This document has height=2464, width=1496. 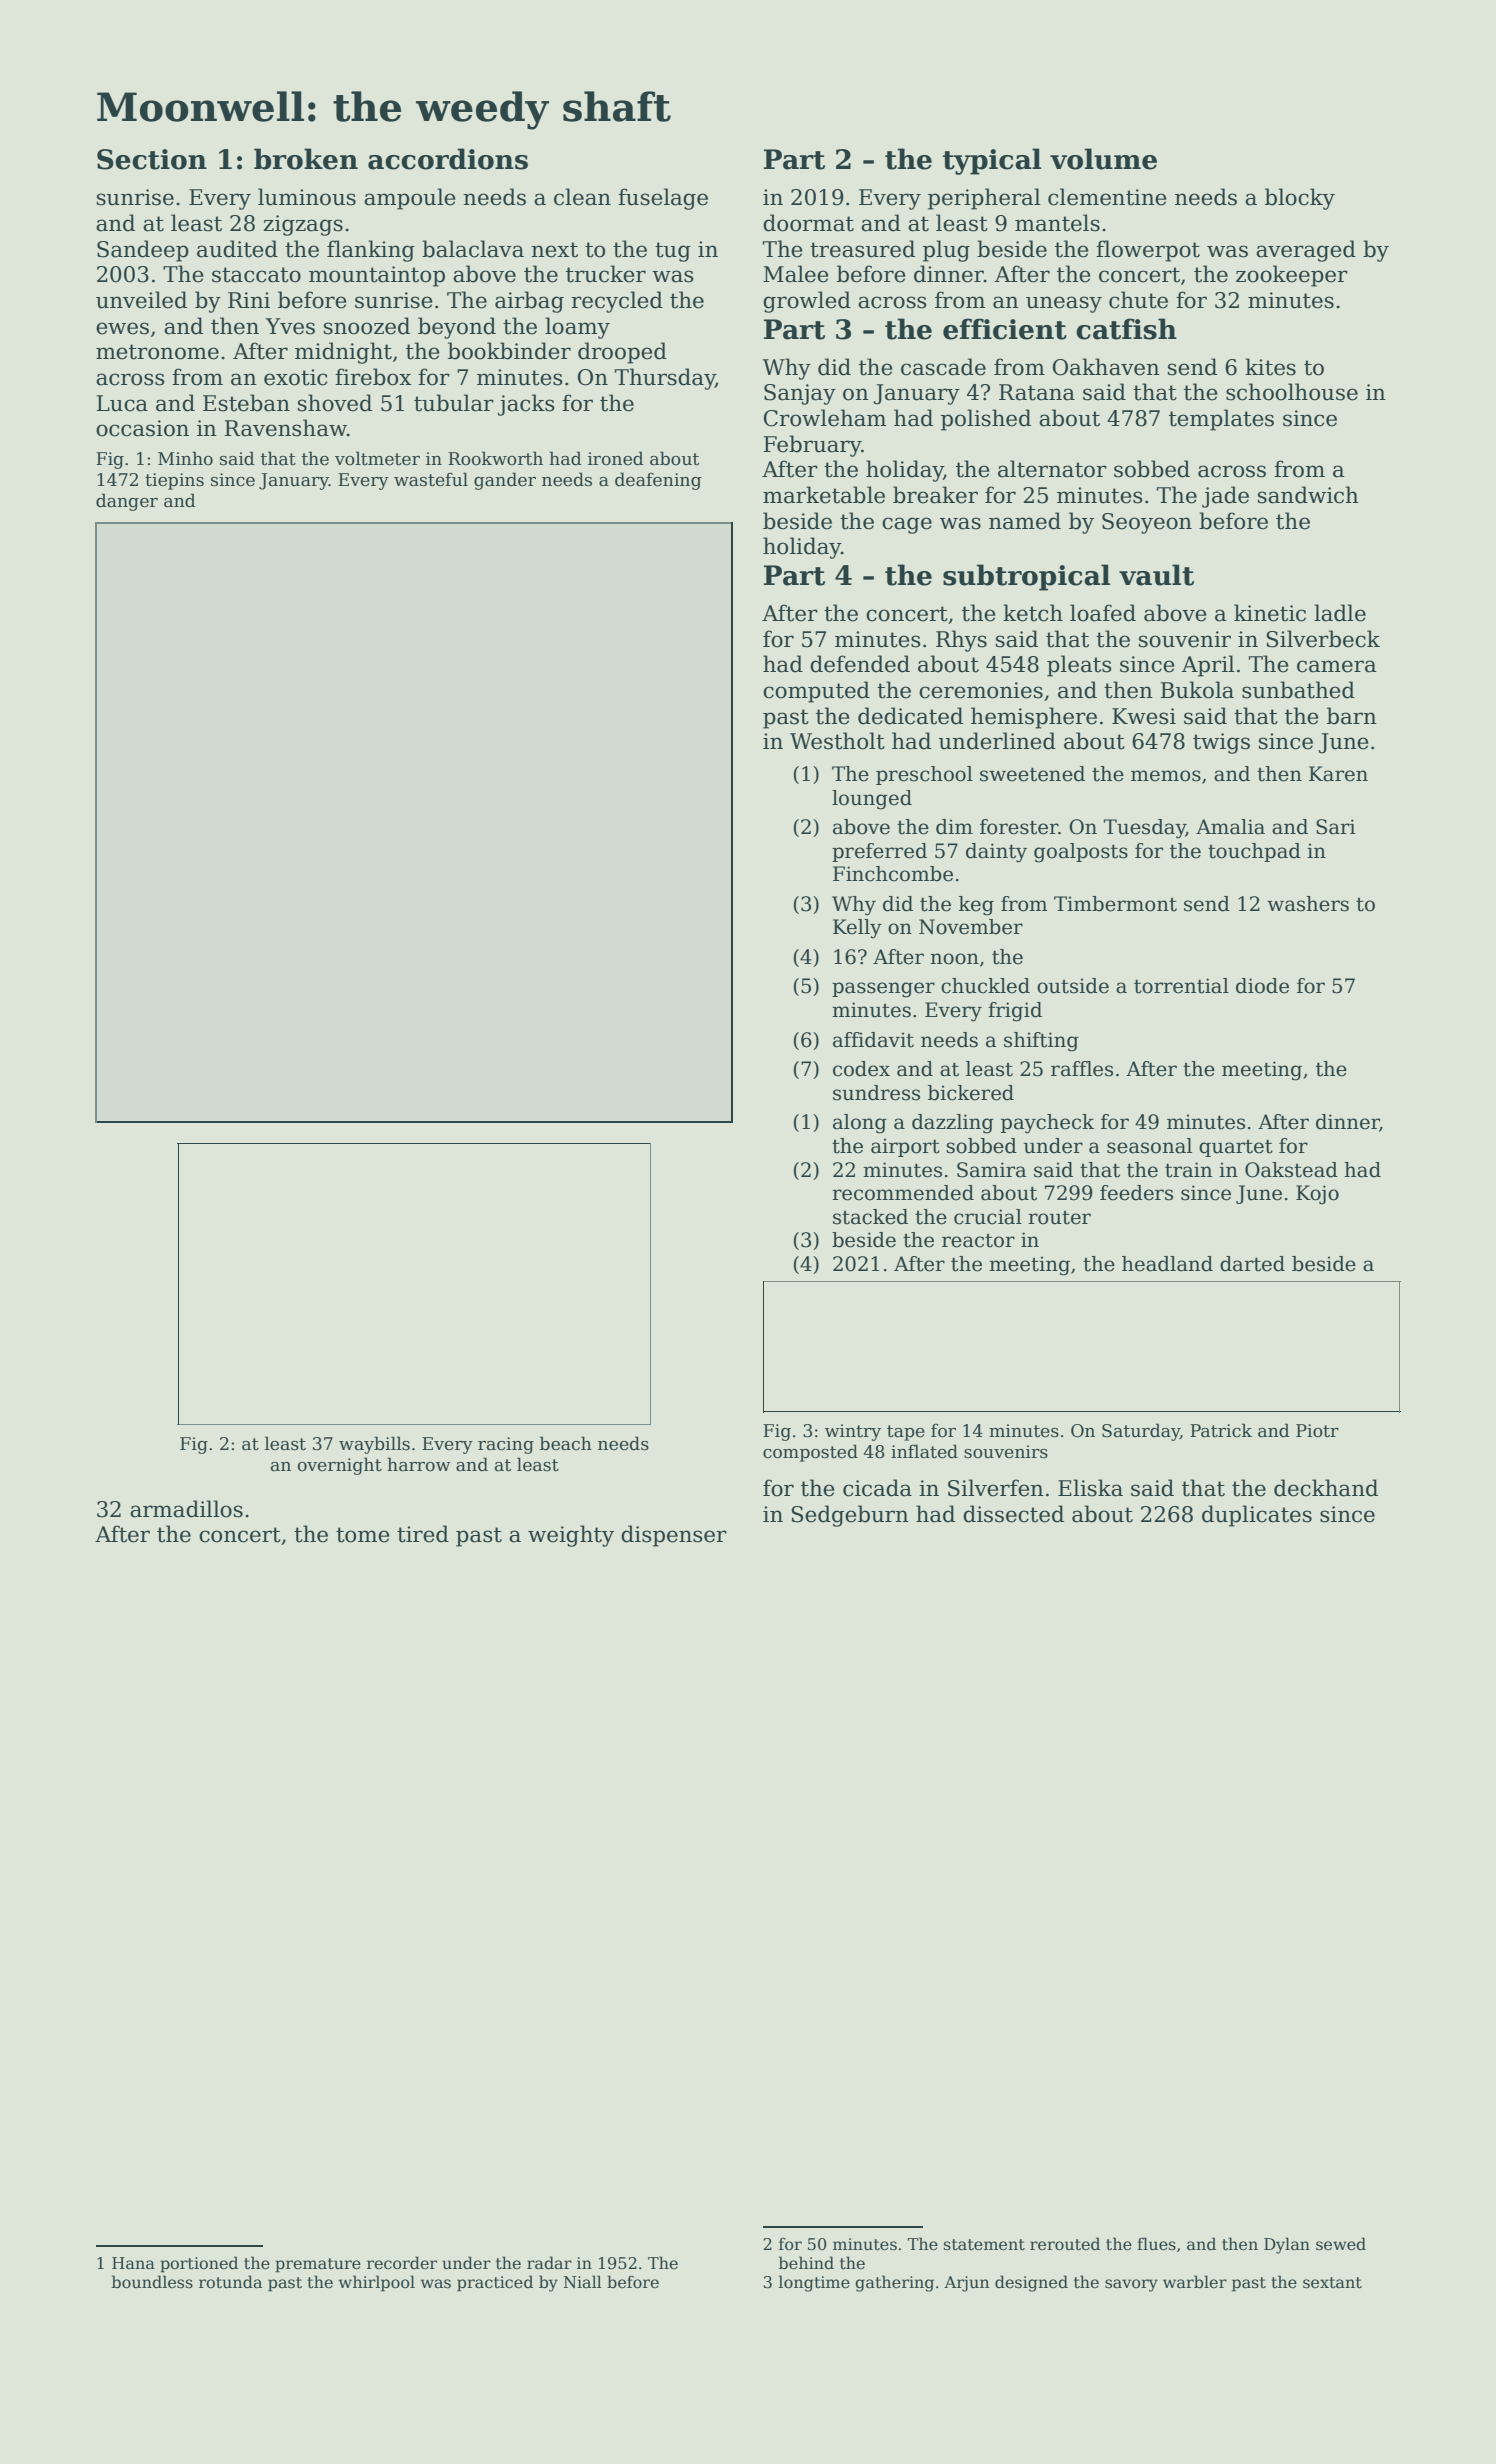 I want to click on premature, so click(x=318, y=2265).
